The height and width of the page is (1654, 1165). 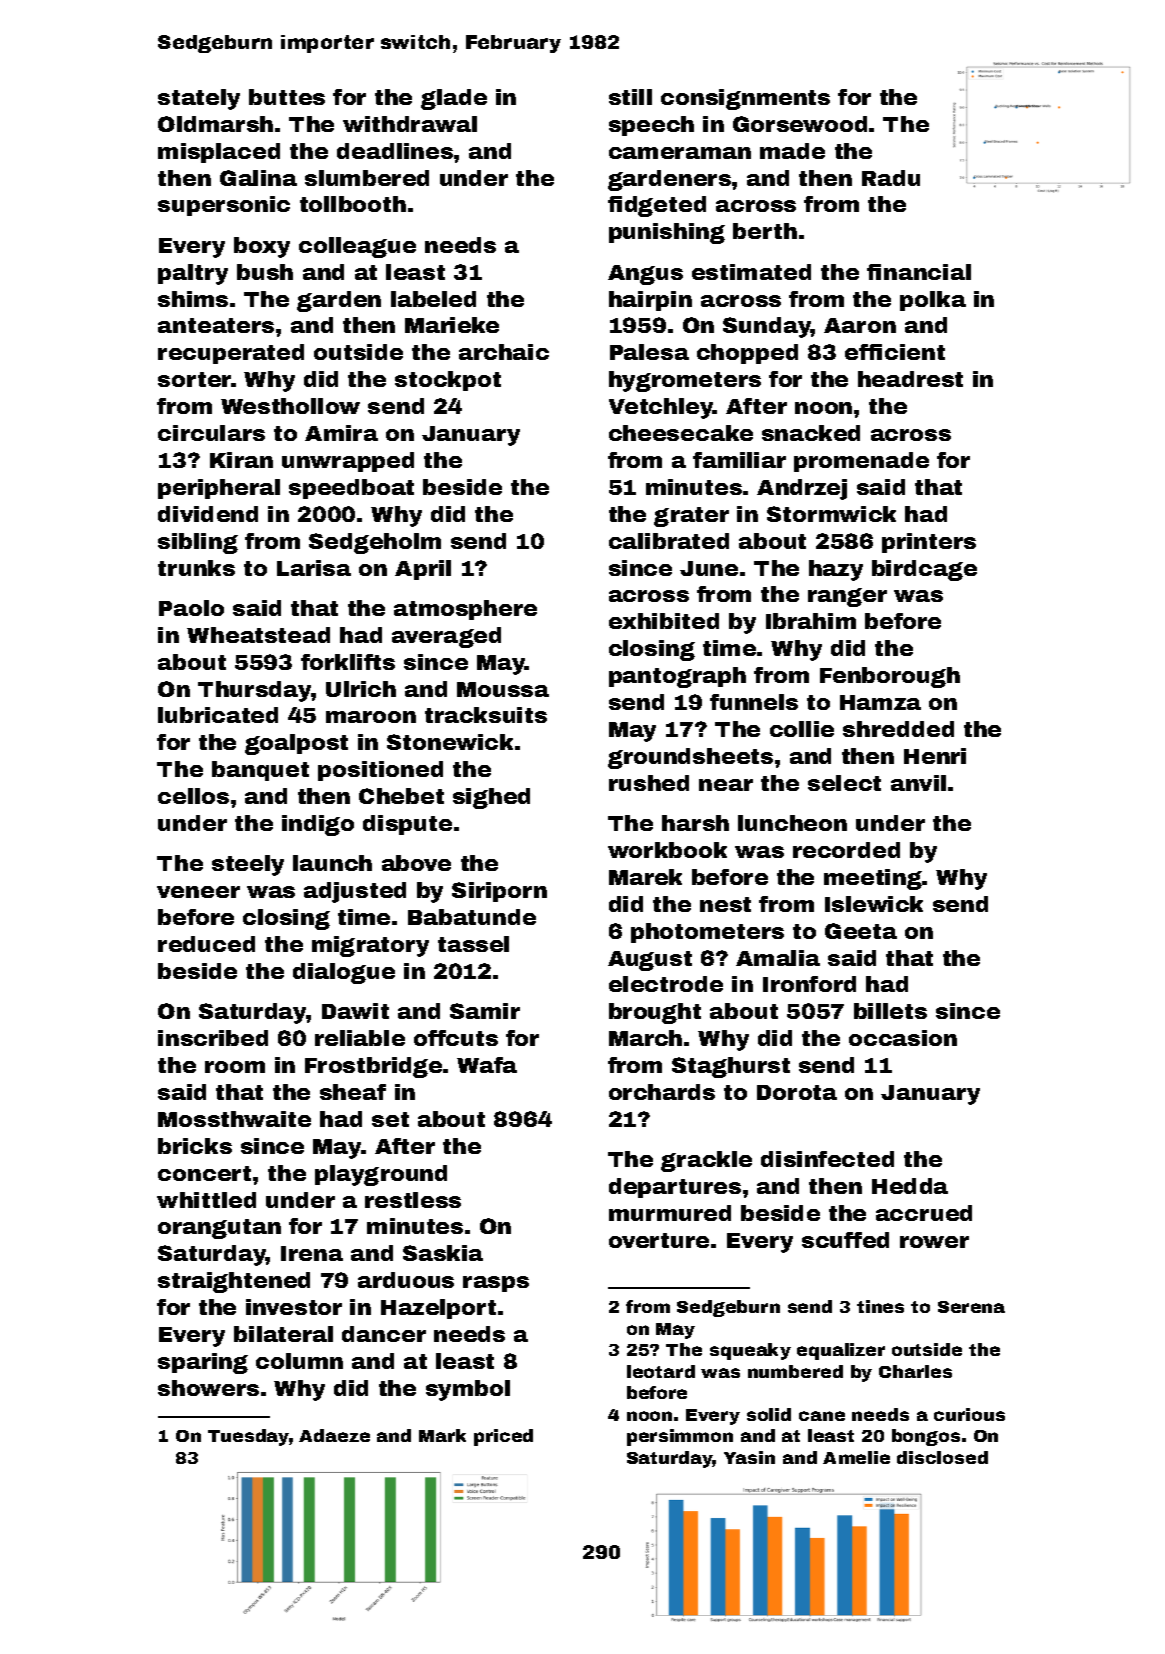 I want to click on berth, so click(x=765, y=231).
